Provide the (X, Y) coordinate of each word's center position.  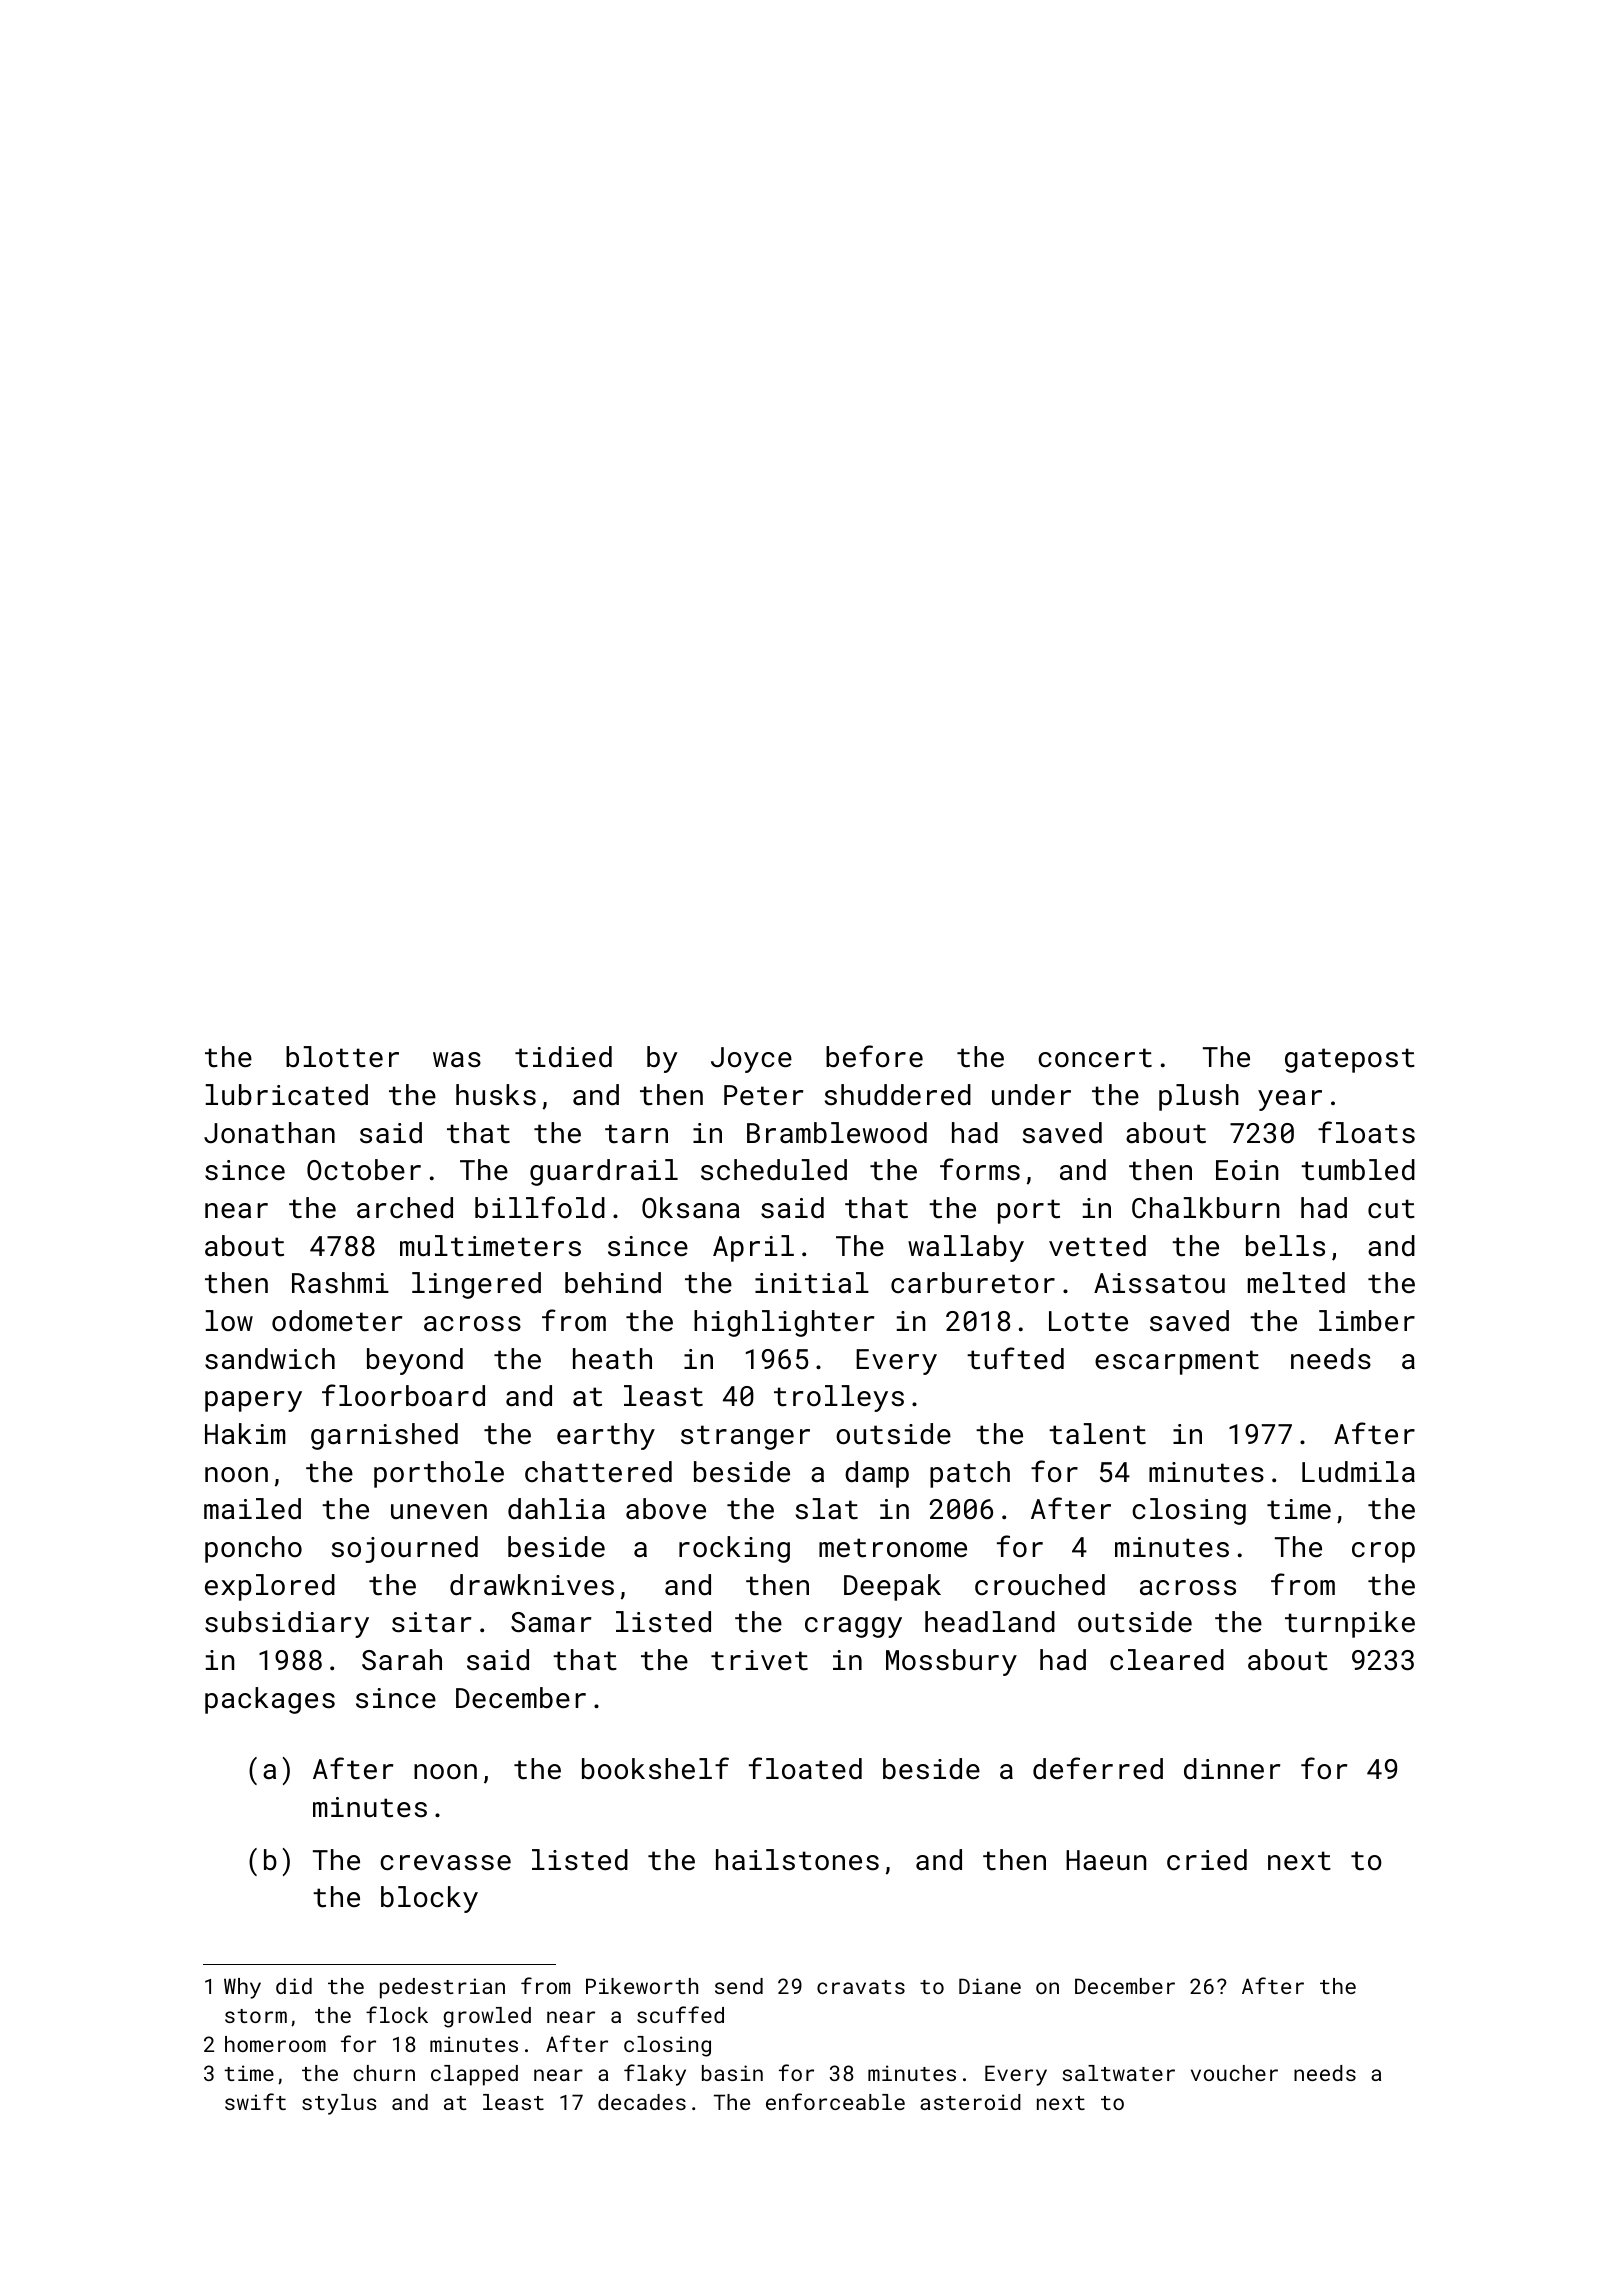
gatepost (1350, 1060)
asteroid (970, 2102)
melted (1296, 1283)
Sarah (402, 1660)
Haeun (1106, 1860)
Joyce (751, 1060)
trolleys (839, 1398)
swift (255, 2101)
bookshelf (655, 1768)
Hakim (245, 1433)
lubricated (287, 1095)
